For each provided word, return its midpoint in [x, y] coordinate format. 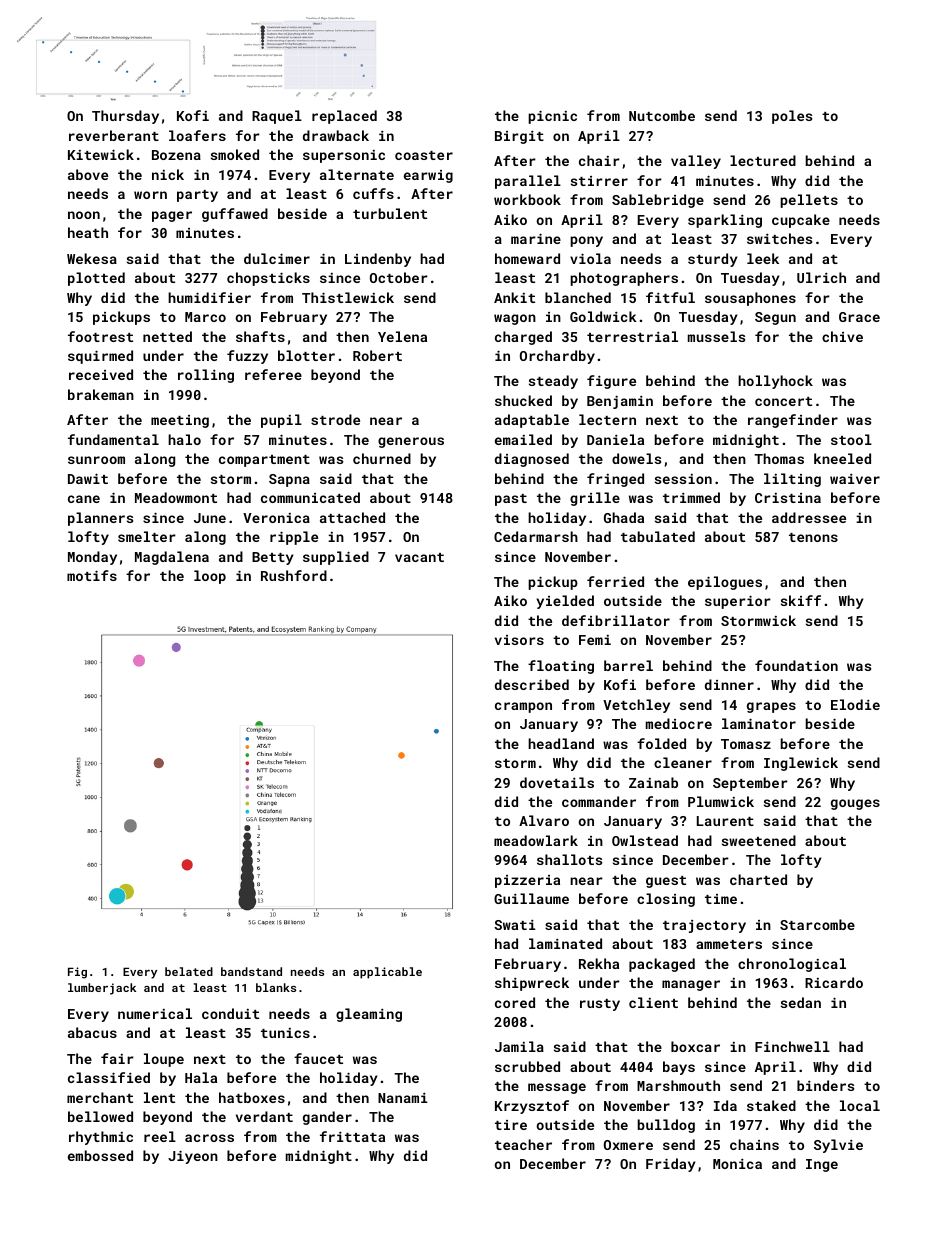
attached [352, 517]
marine [536, 238]
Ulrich [821, 277]
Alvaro [544, 820]
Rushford [294, 575]
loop [210, 577]
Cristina [788, 498]
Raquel [277, 117]
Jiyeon [193, 1157]
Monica [737, 1164]
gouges [855, 804]
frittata [352, 1136]
